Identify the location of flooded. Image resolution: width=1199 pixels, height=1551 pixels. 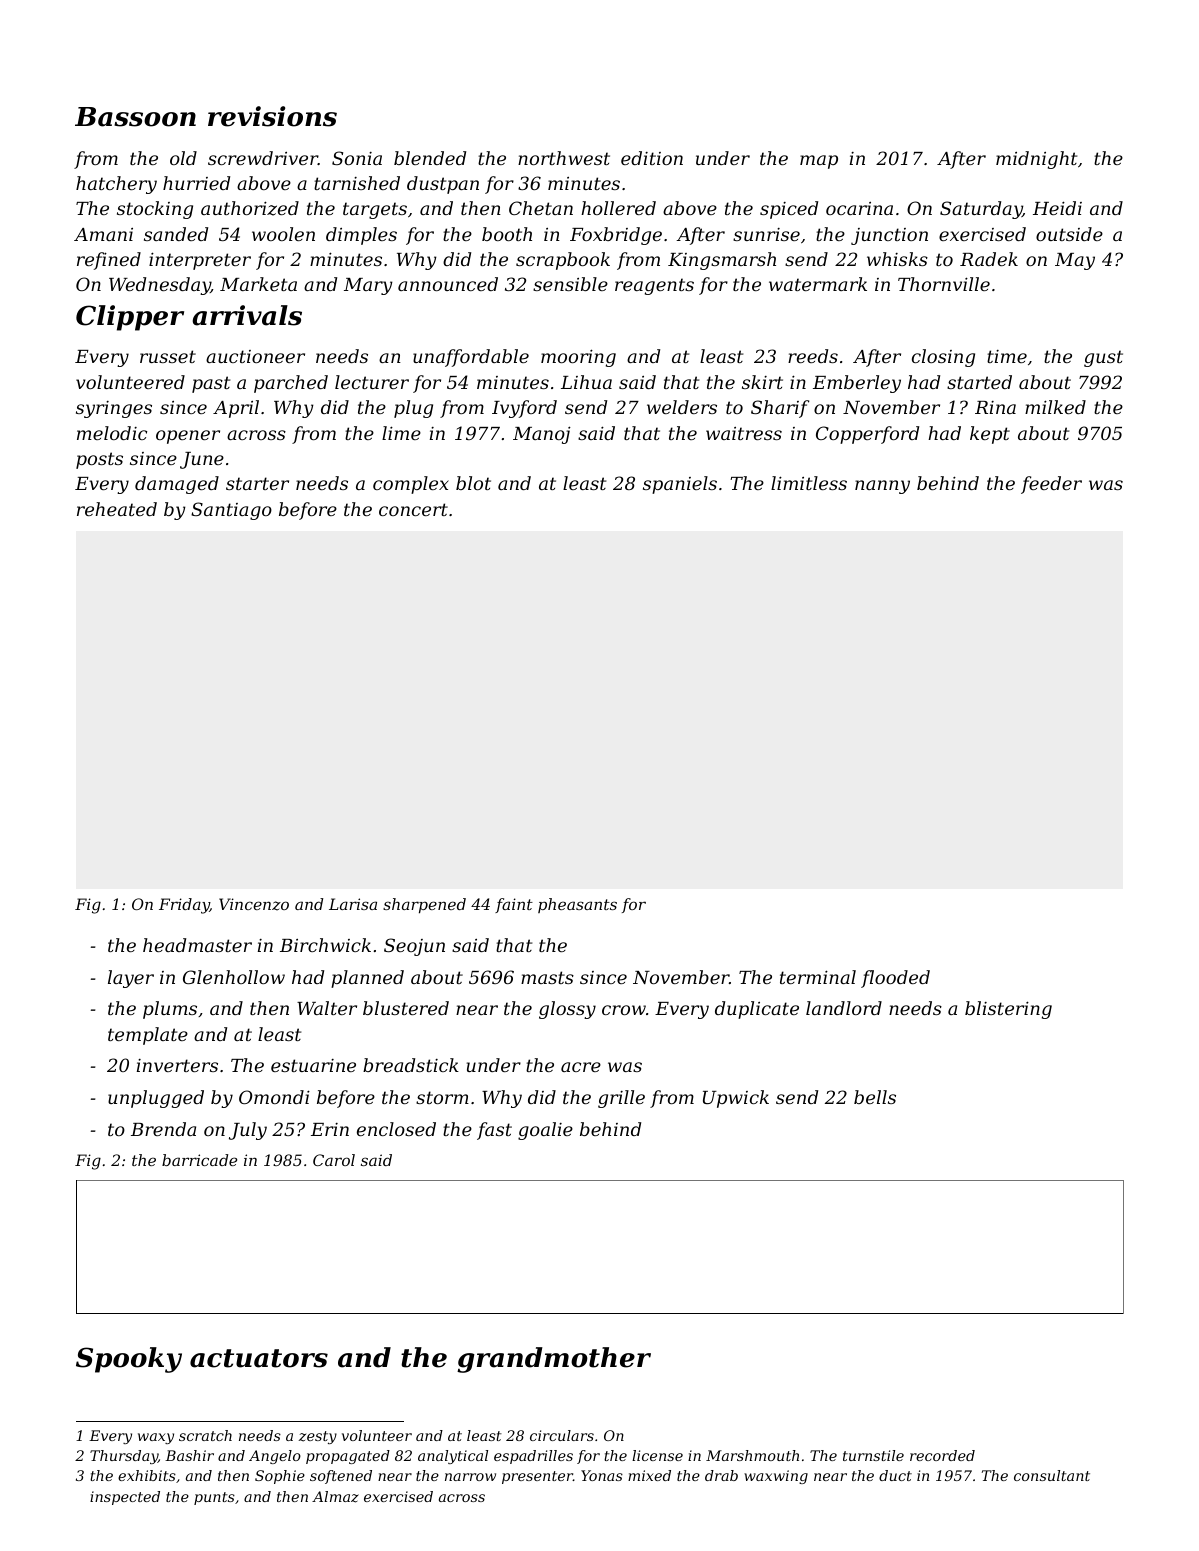
(895, 979).
